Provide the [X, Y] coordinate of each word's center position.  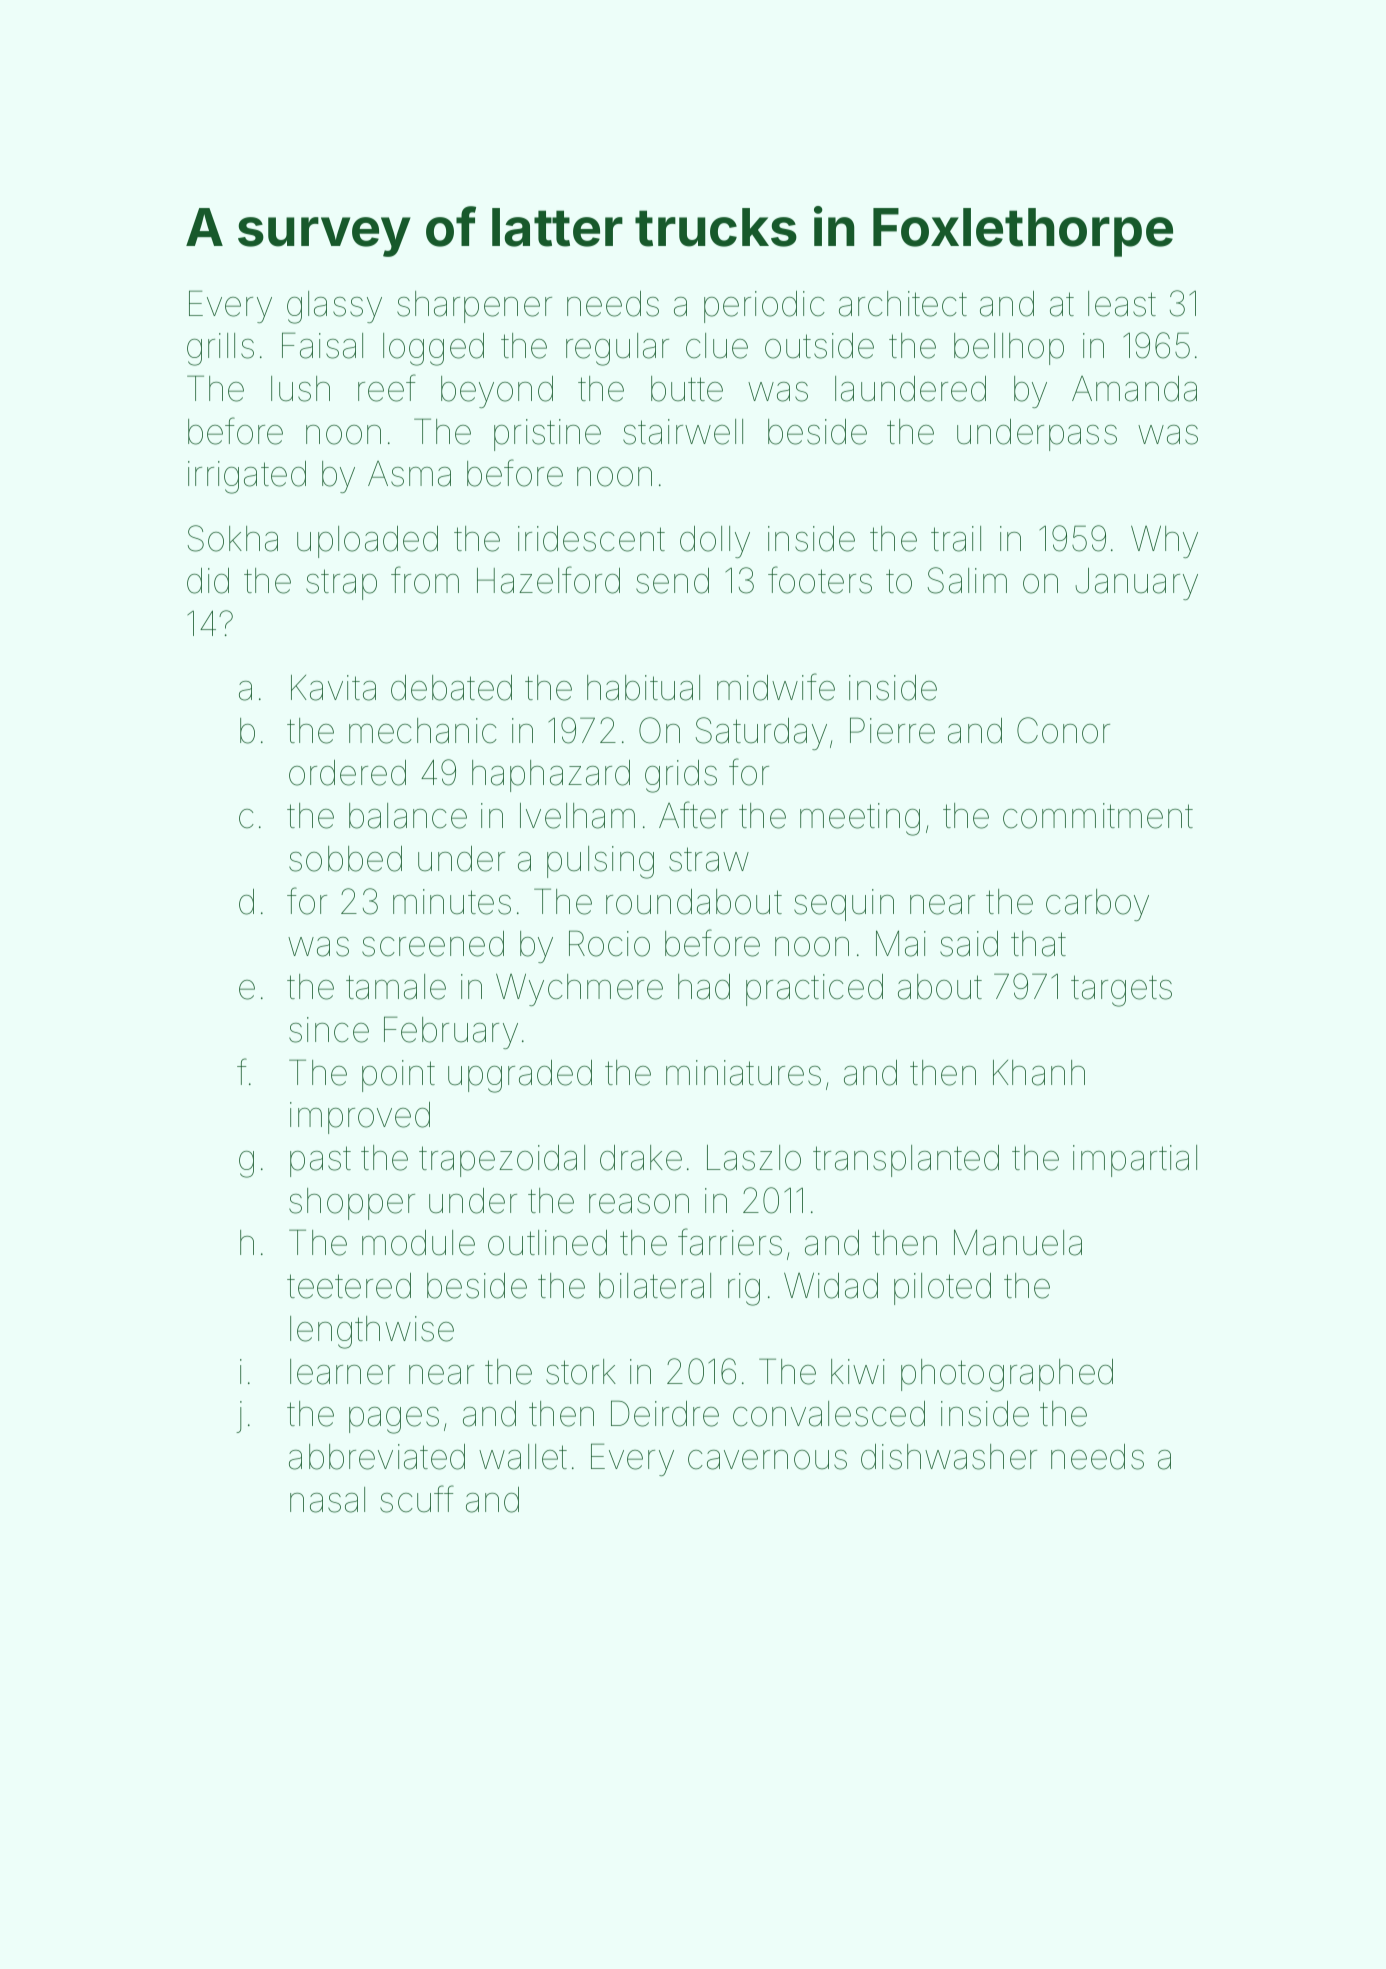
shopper [352, 1204]
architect [903, 304]
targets [1121, 991]
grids [681, 776]
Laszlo [754, 1158]
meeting [860, 819]
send [672, 581]
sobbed [345, 859]
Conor [1063, 730]
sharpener [474, 307]
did [208, 581]
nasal [327, 1500]
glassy [334, 307]
